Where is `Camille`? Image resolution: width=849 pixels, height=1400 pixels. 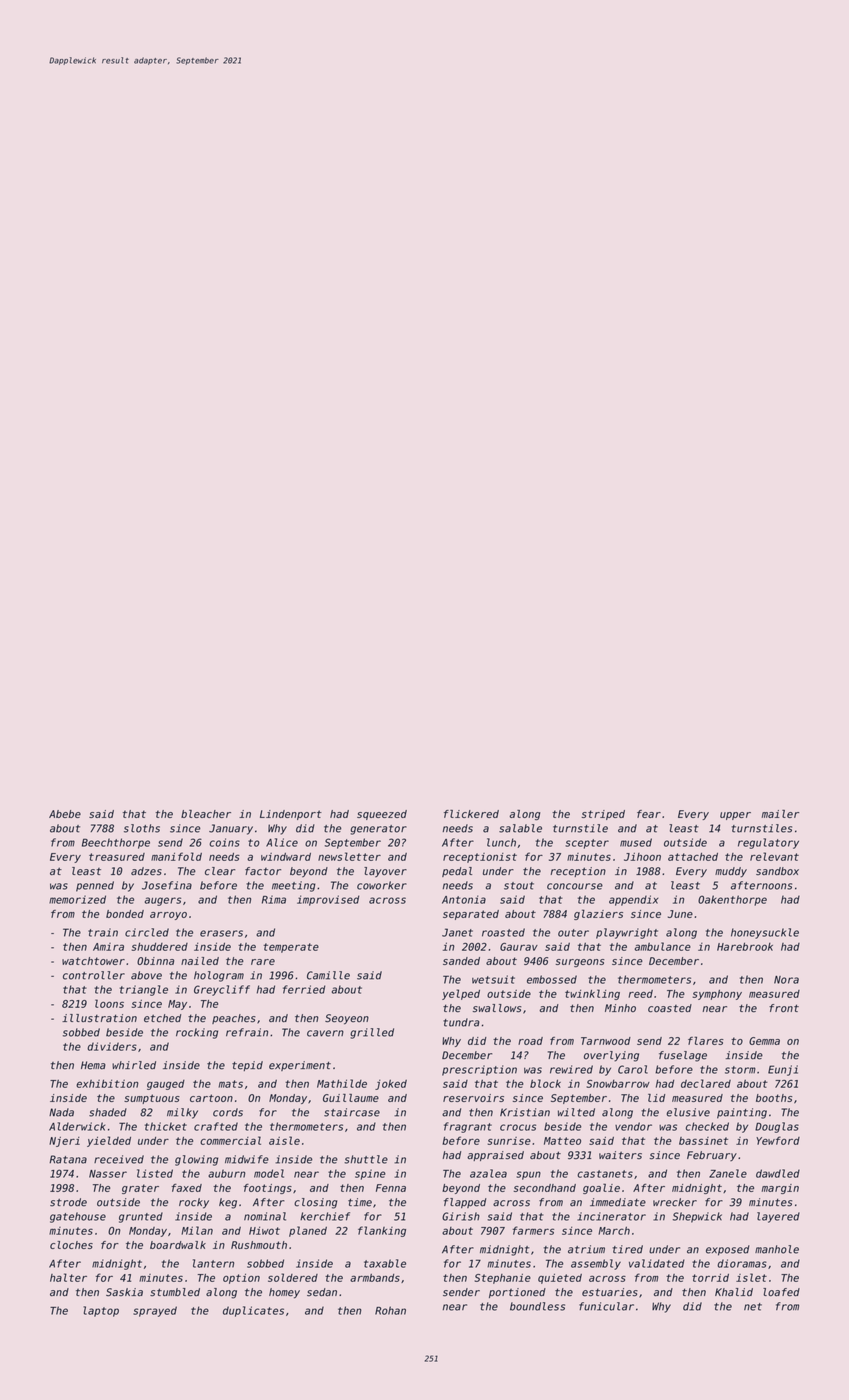 Camille is located at coordinates (328, 975).
